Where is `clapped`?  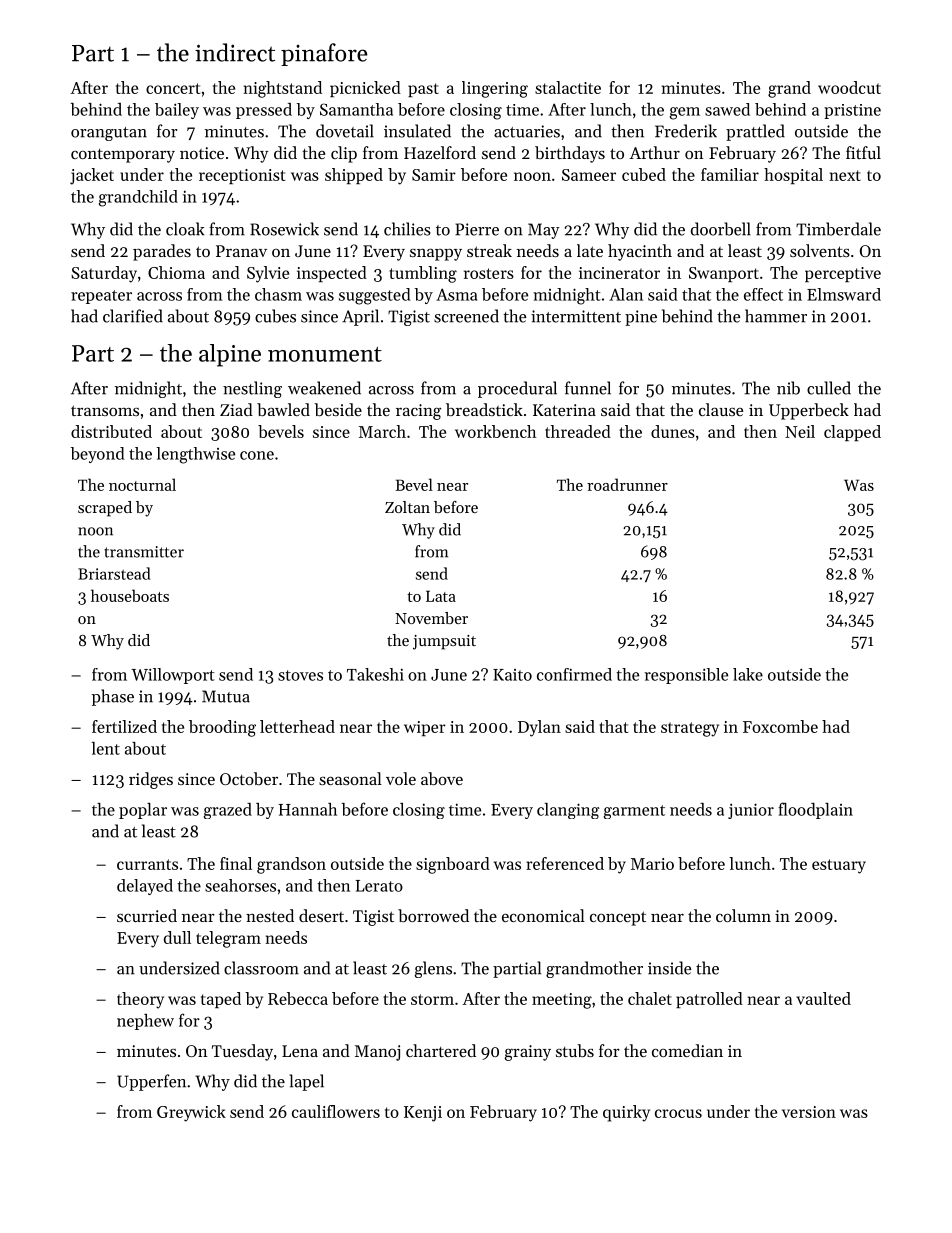
clapped is located at coordinates (852, 433).
